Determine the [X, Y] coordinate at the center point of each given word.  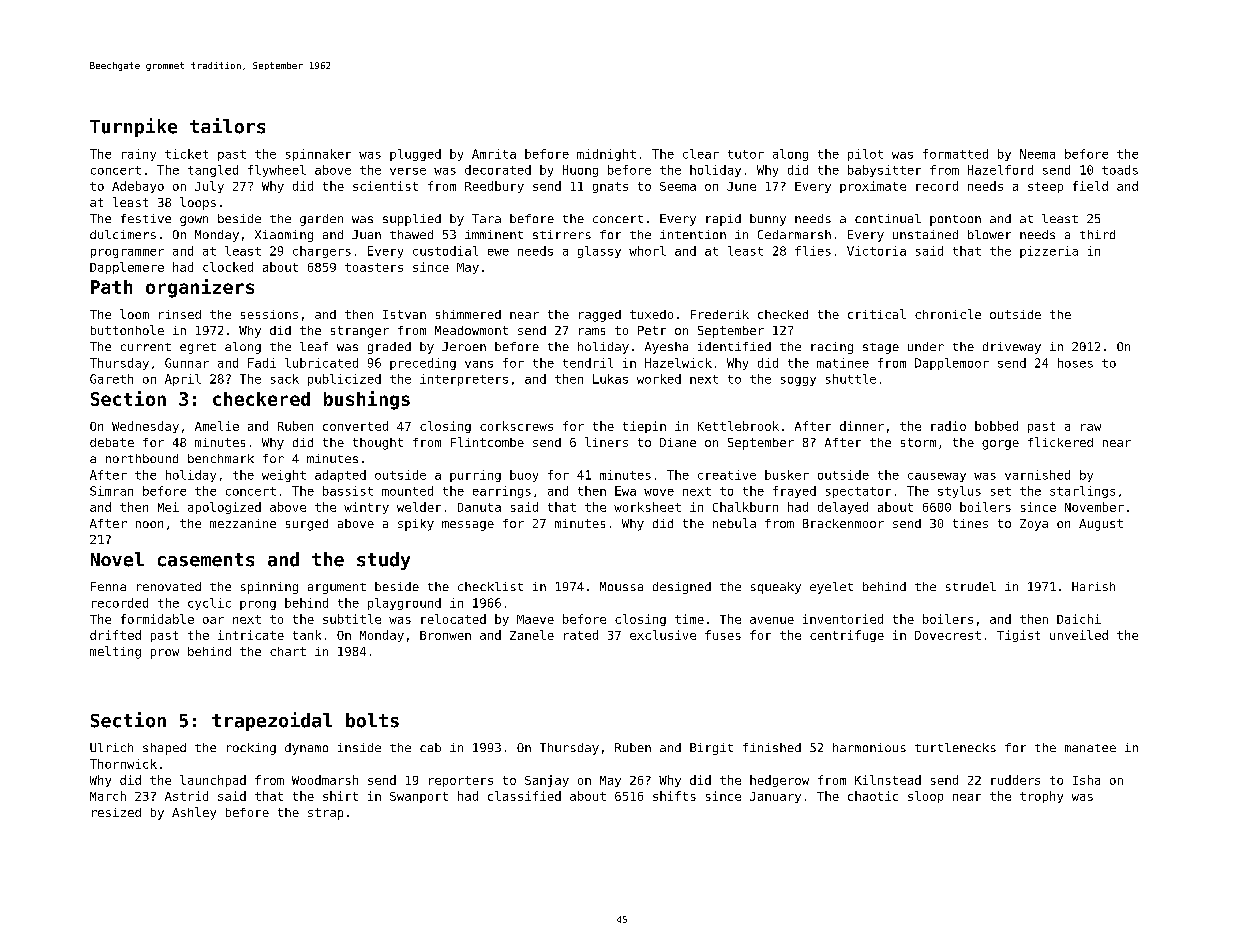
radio [948, 426]
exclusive [663, 635]
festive [146, 218]
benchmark [221, 458]
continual [888, 218]
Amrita [494, 154]
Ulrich [111, 747]
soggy [798, 381]
